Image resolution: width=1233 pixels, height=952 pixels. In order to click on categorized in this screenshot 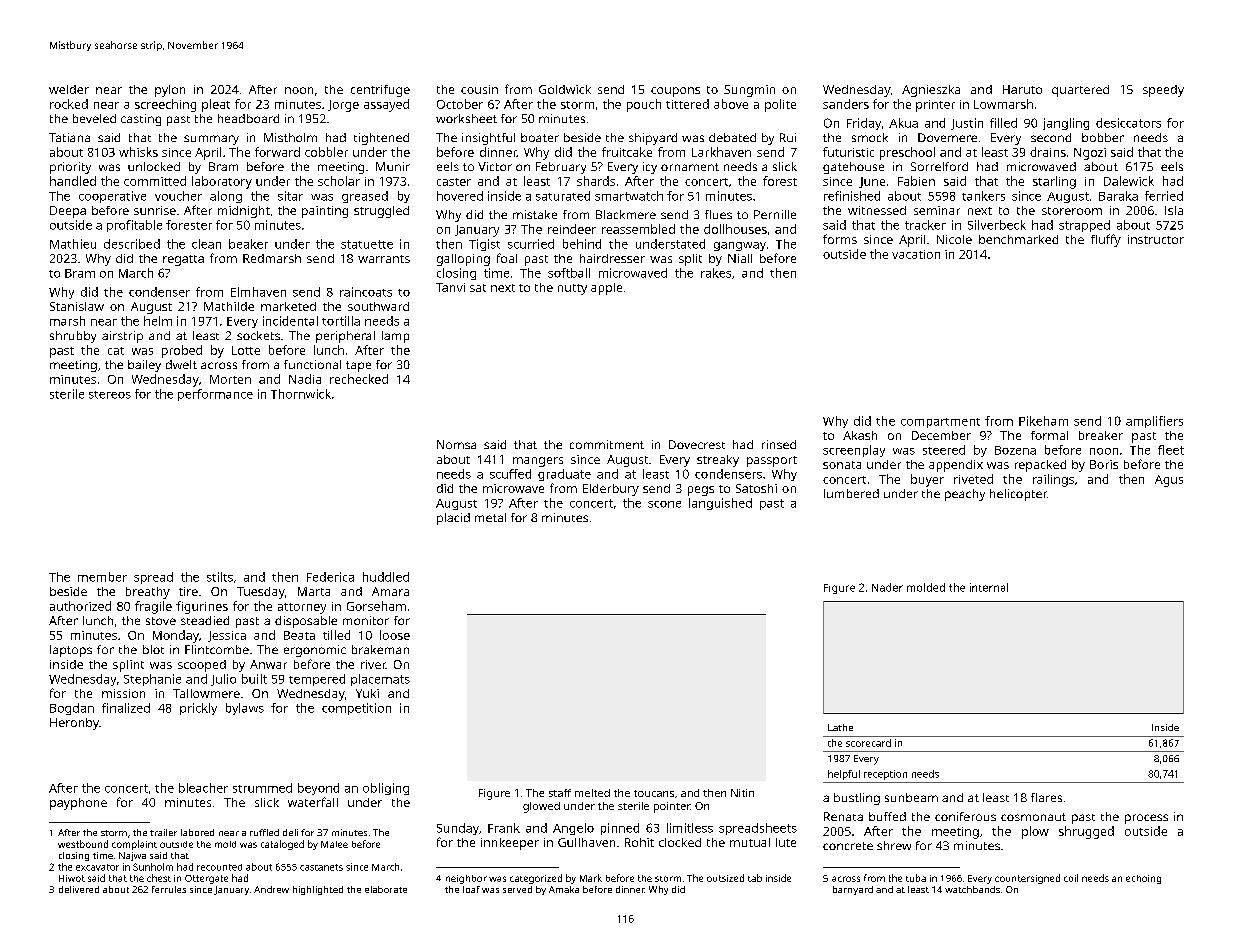, I will do `click(536, 879)`.
